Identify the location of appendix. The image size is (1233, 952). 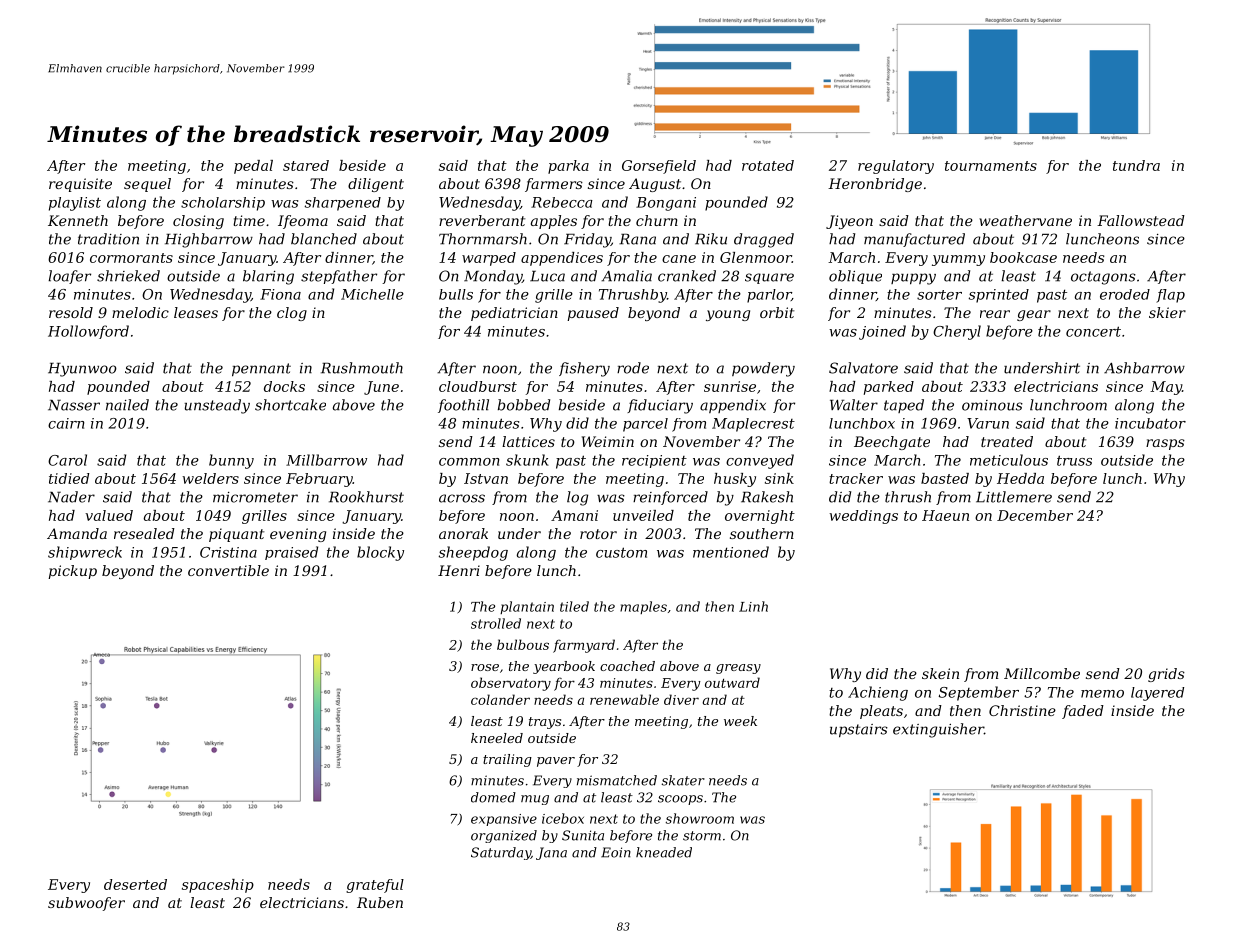
(733, 406).
